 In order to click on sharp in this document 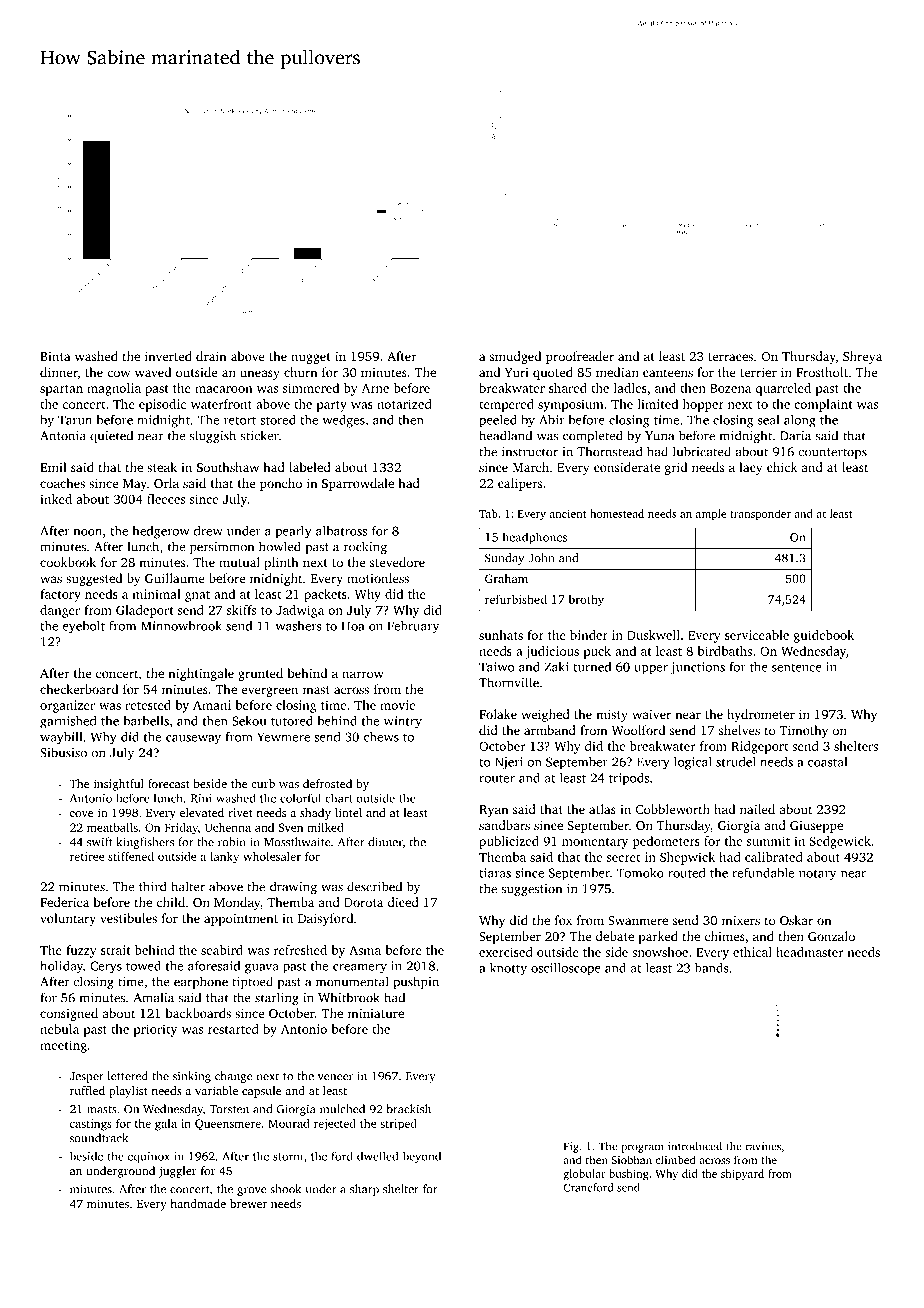, I will do `click(364, 1190)`.
